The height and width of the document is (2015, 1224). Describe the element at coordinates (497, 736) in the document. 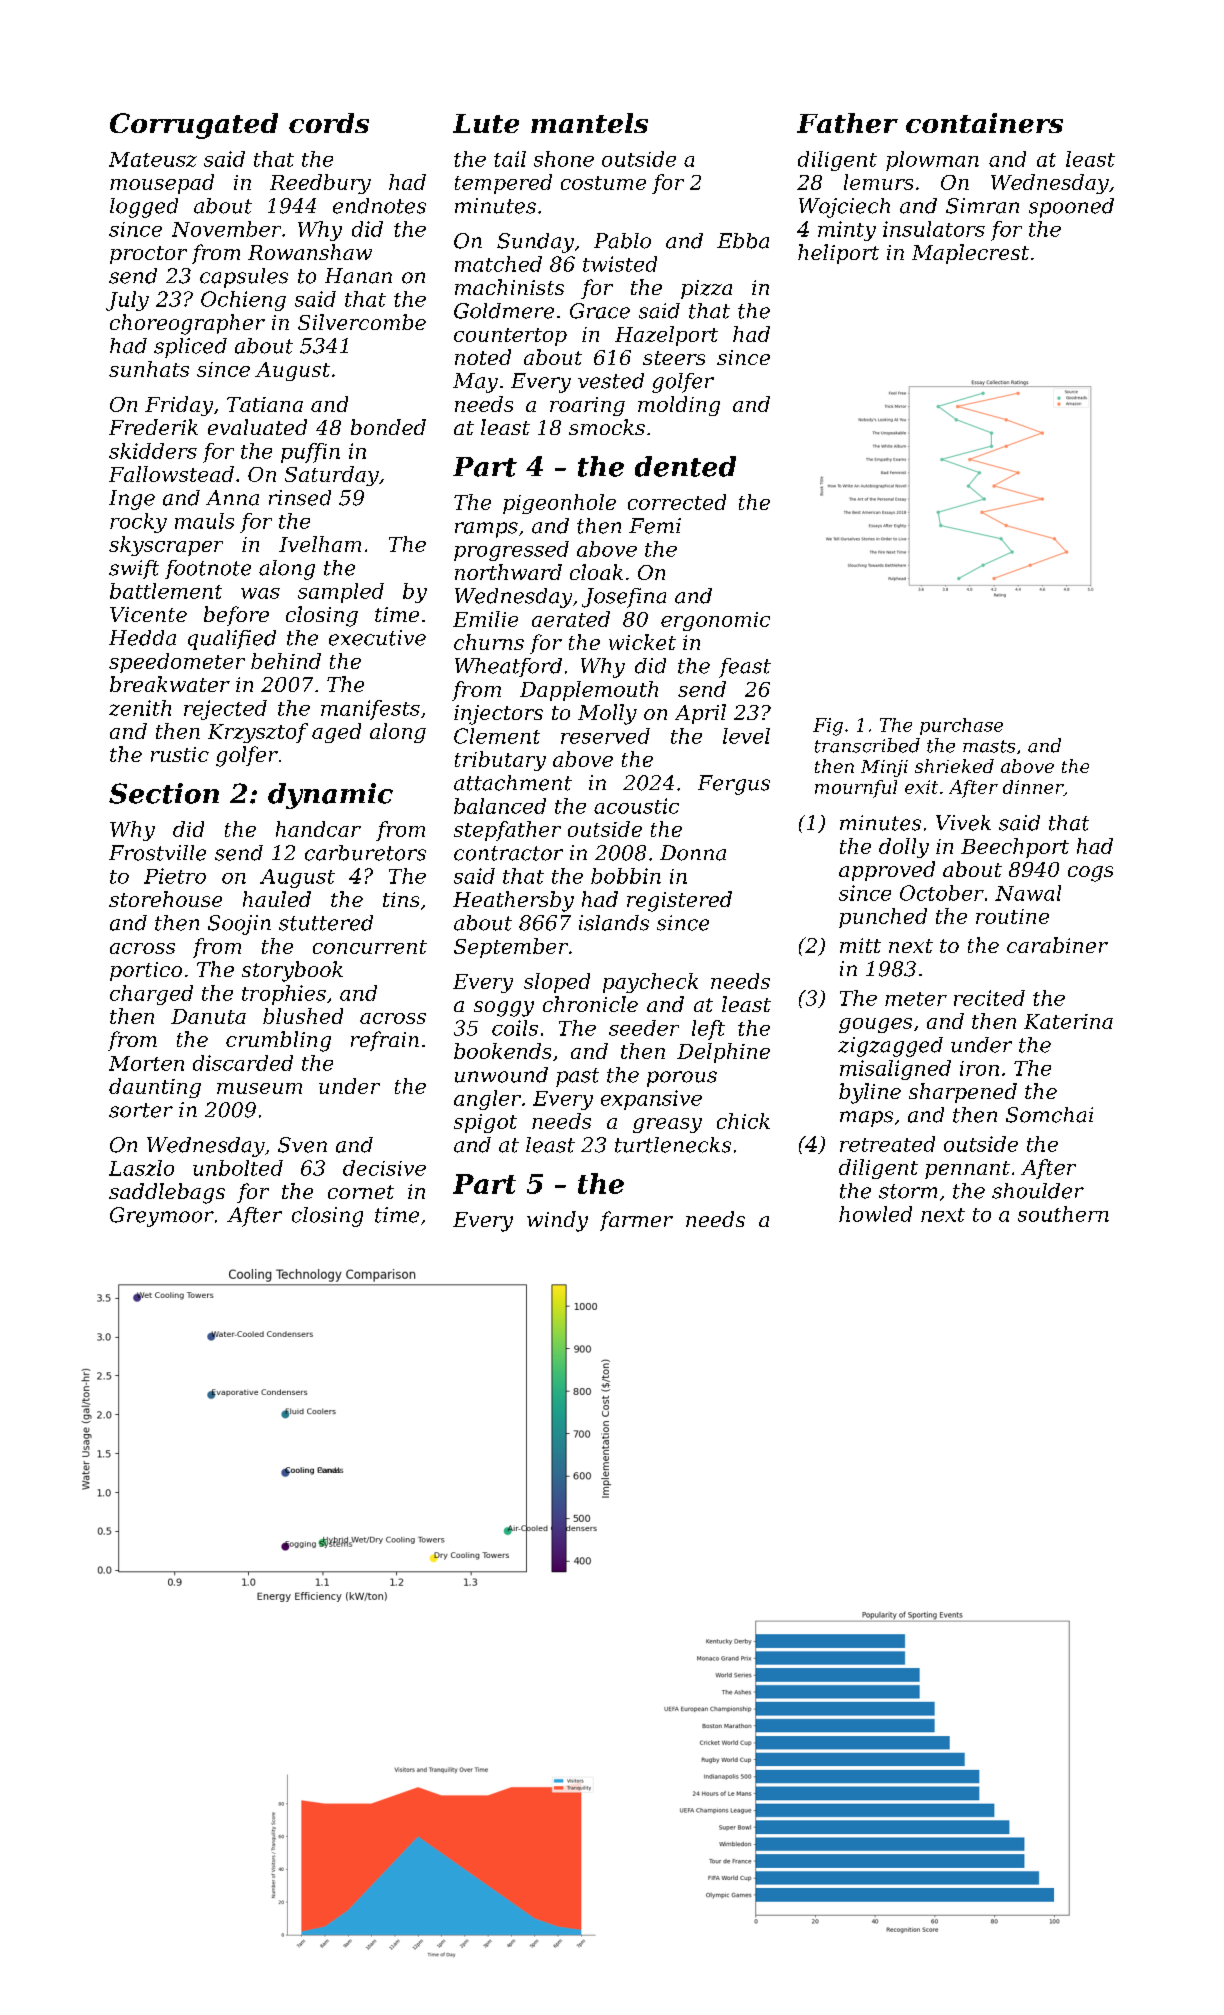

I see `Clement` at that location.
